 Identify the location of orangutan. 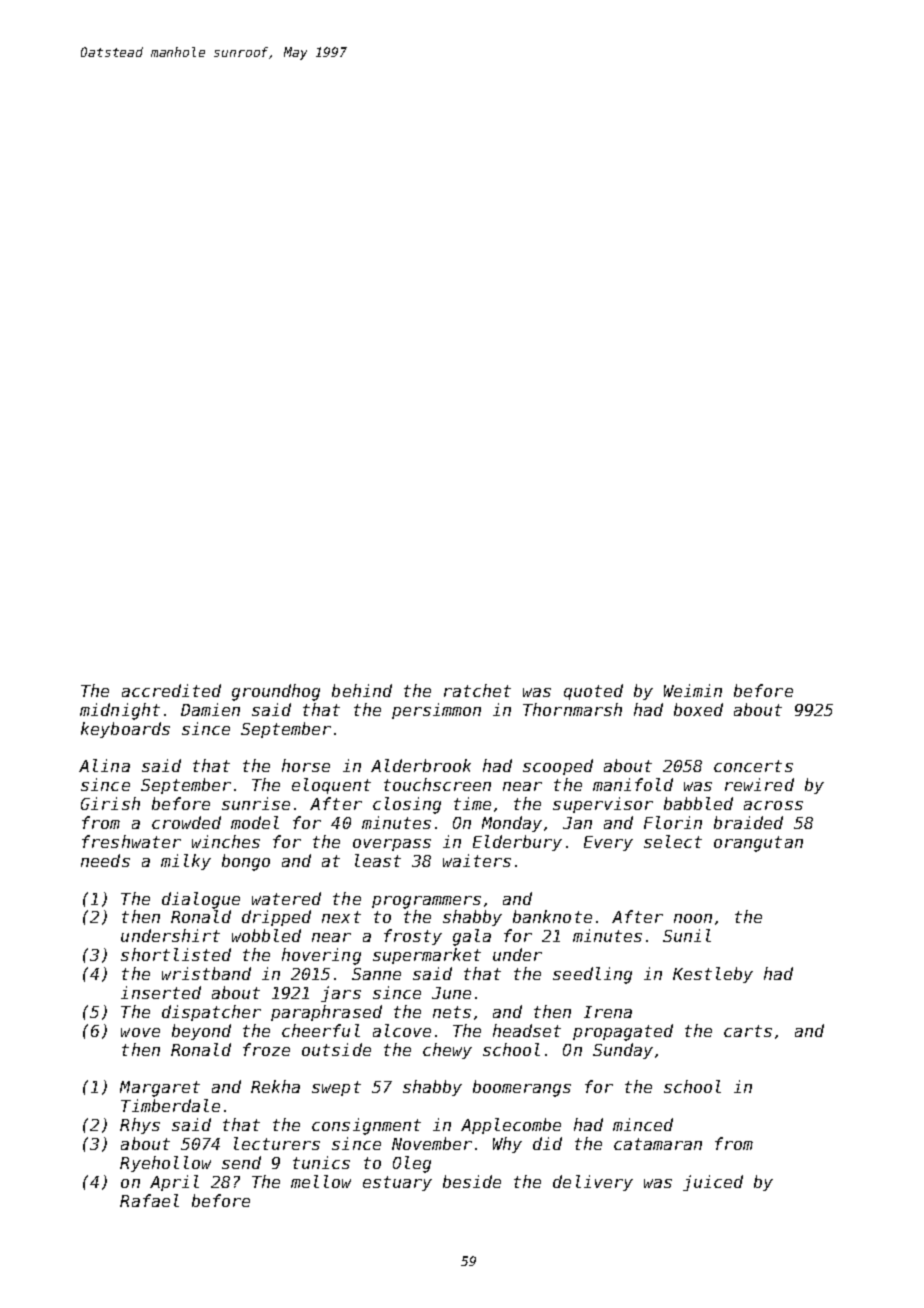
(758, 844).
